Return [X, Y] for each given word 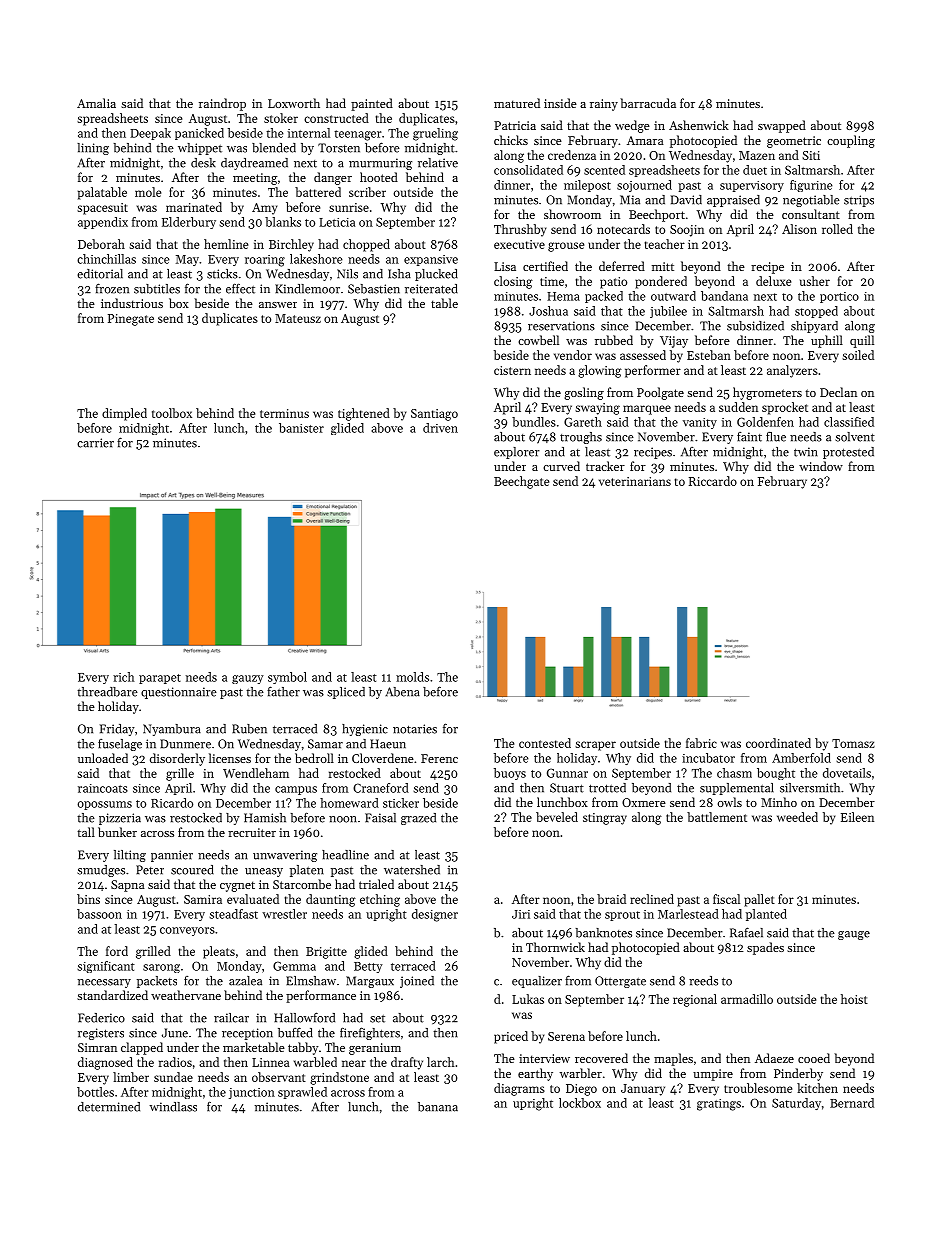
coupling [851, 141]
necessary [104, 983]
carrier [95, 443]
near [354, 1063]
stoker [281, 118]
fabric [701, 743]
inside [560, 103]
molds [412, 677]
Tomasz [853, 743]
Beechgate [521, 482]
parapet [160, 679]
